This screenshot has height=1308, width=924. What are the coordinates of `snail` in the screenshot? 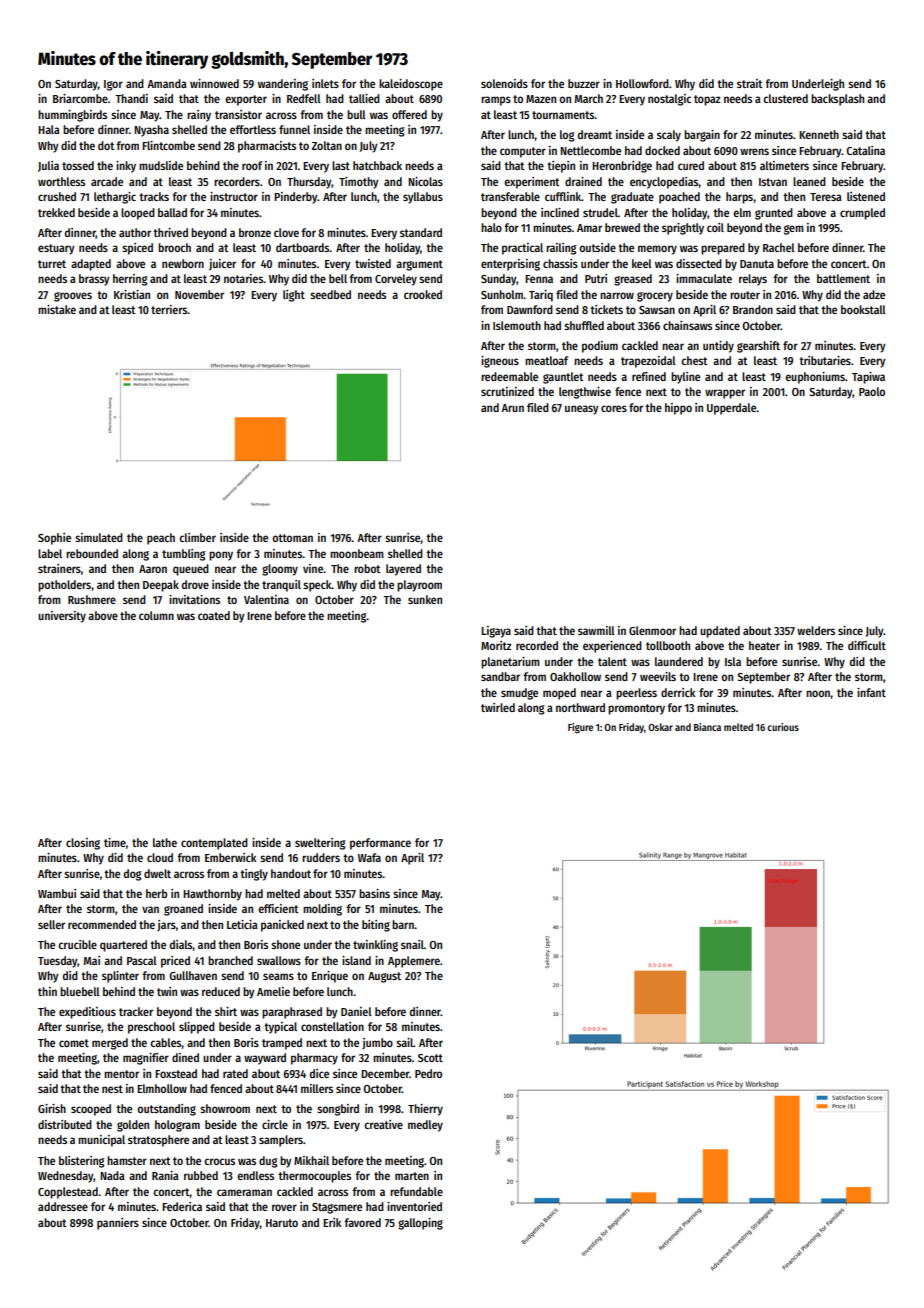 It's located at (412, 944).
